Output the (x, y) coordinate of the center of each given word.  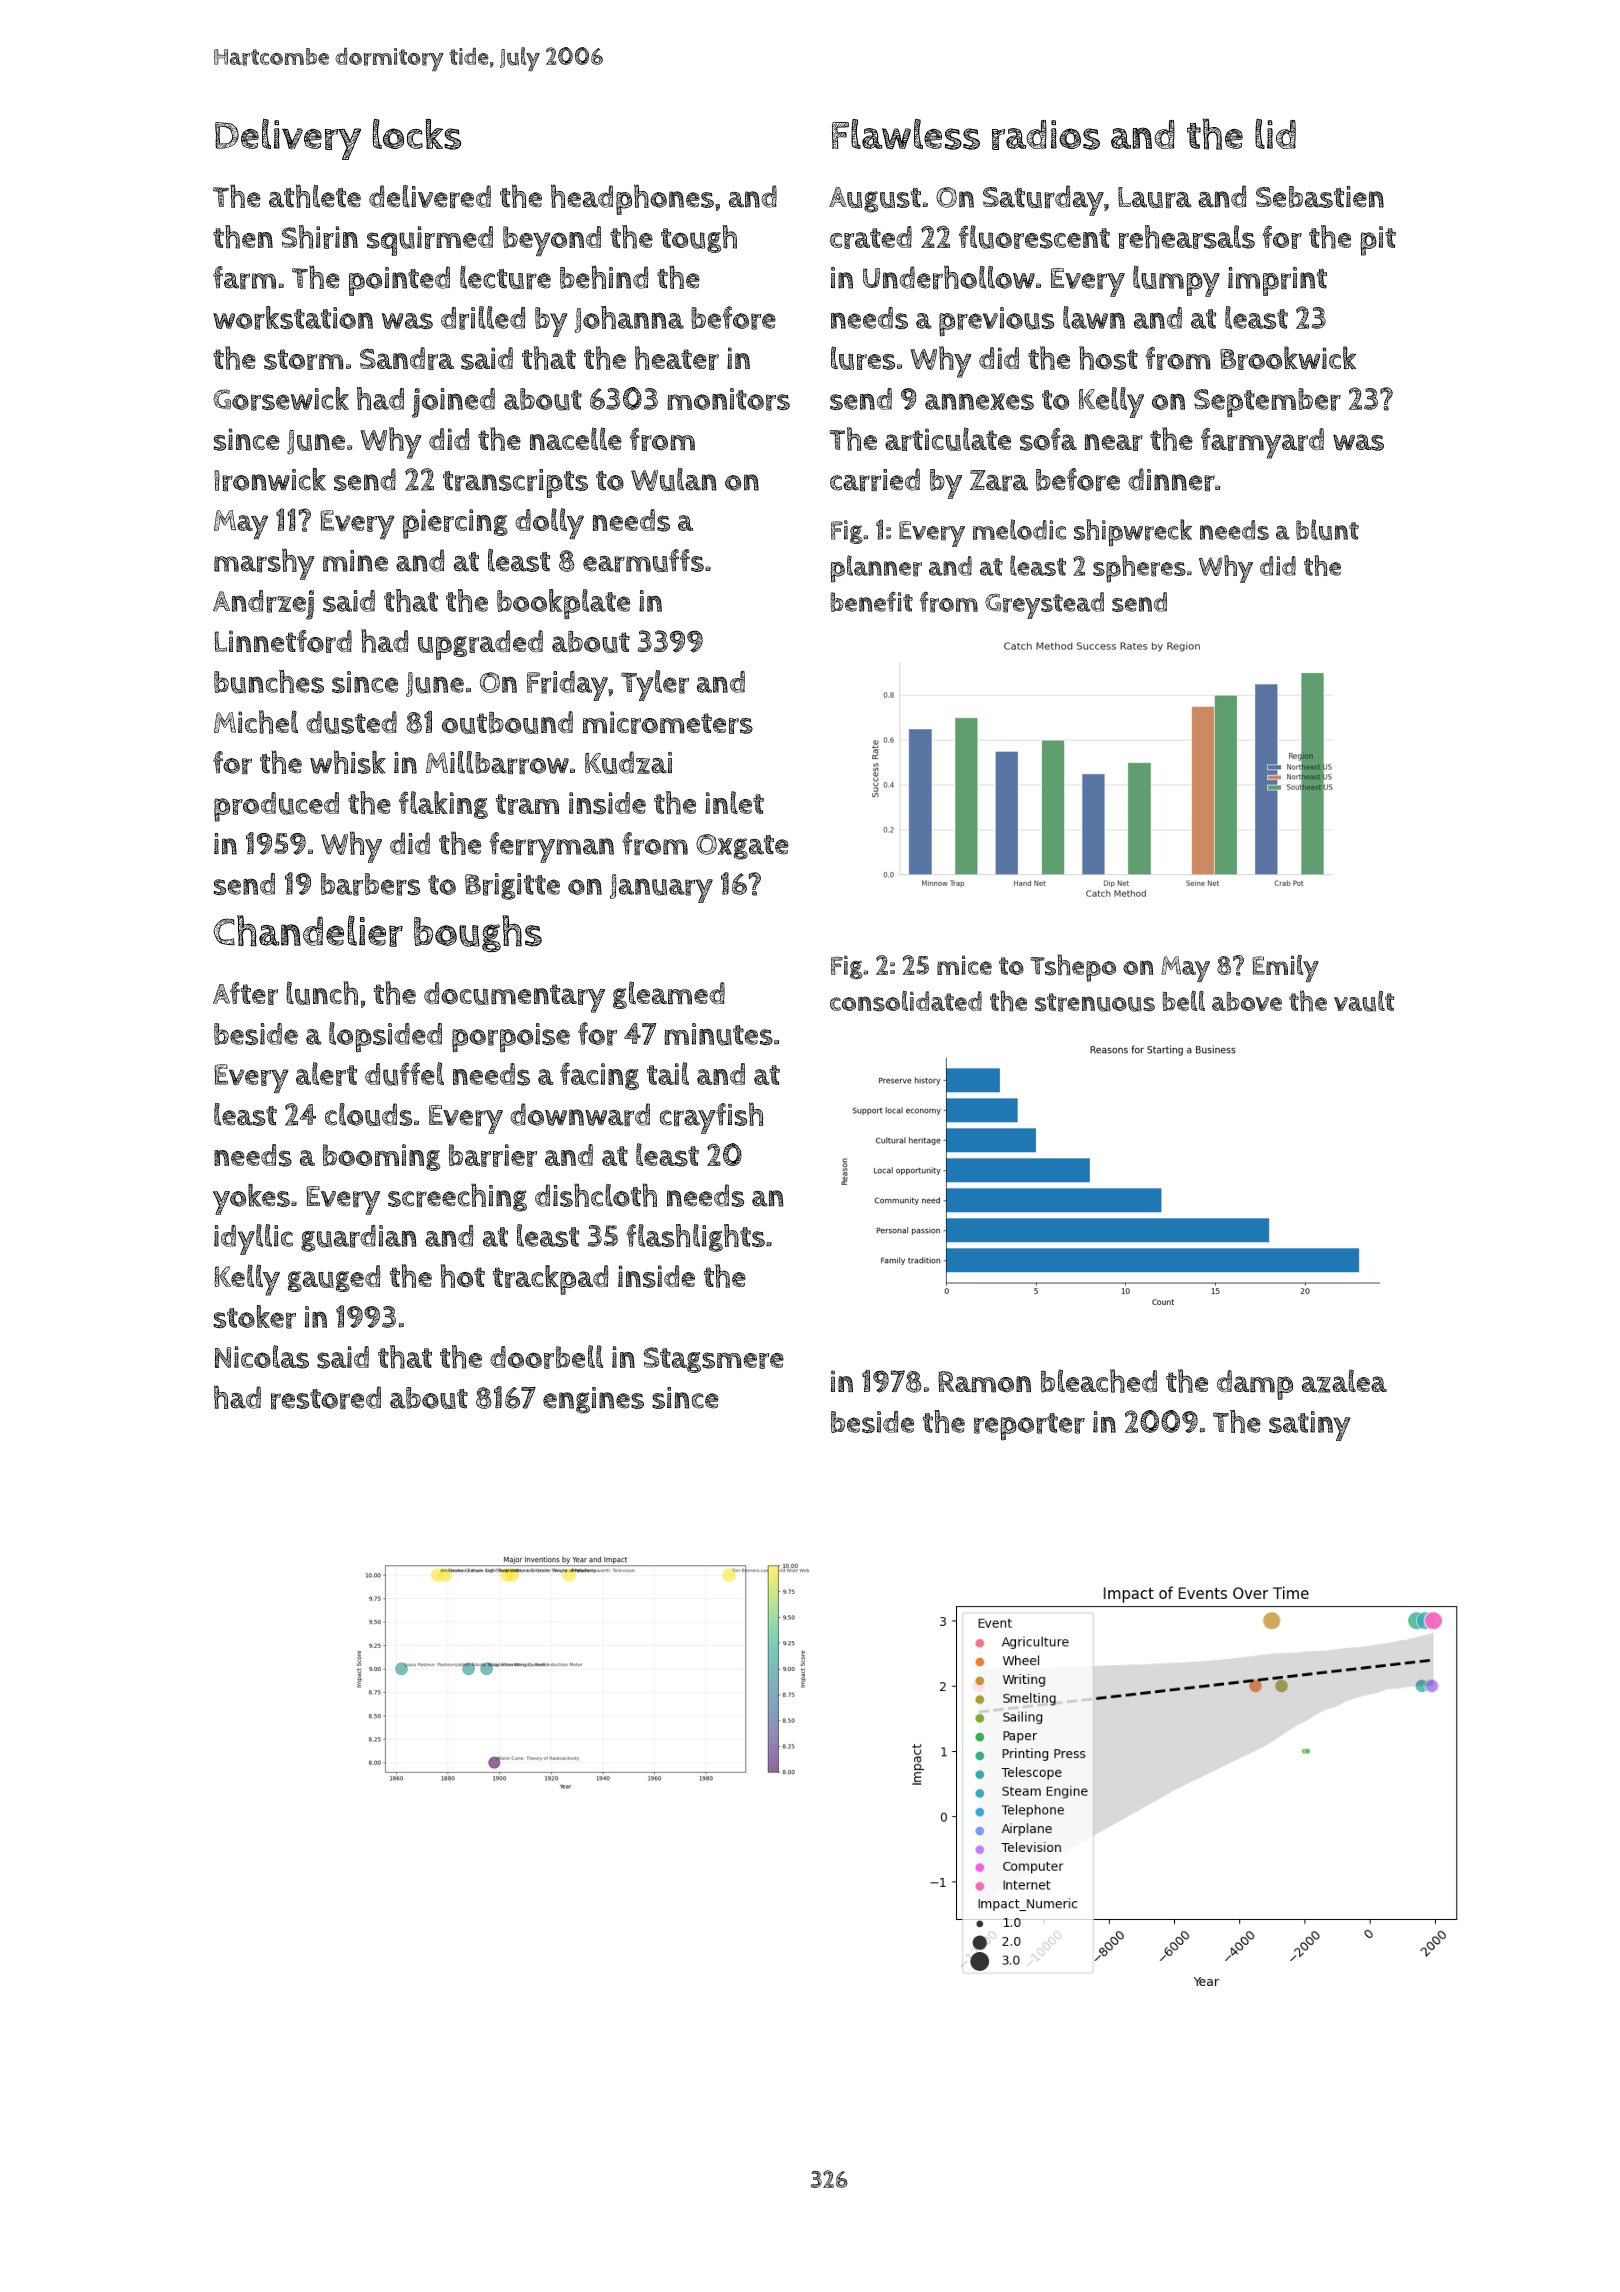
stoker (255, 1317)
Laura (1155, 198)
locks (417, 134)
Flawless (906, 134)
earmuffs (643, 561)
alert (326, 1074)
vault (1364, 1001)
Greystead (1044, 605)
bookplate (563, 604)
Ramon (984, 1382)
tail (668, 1073)
